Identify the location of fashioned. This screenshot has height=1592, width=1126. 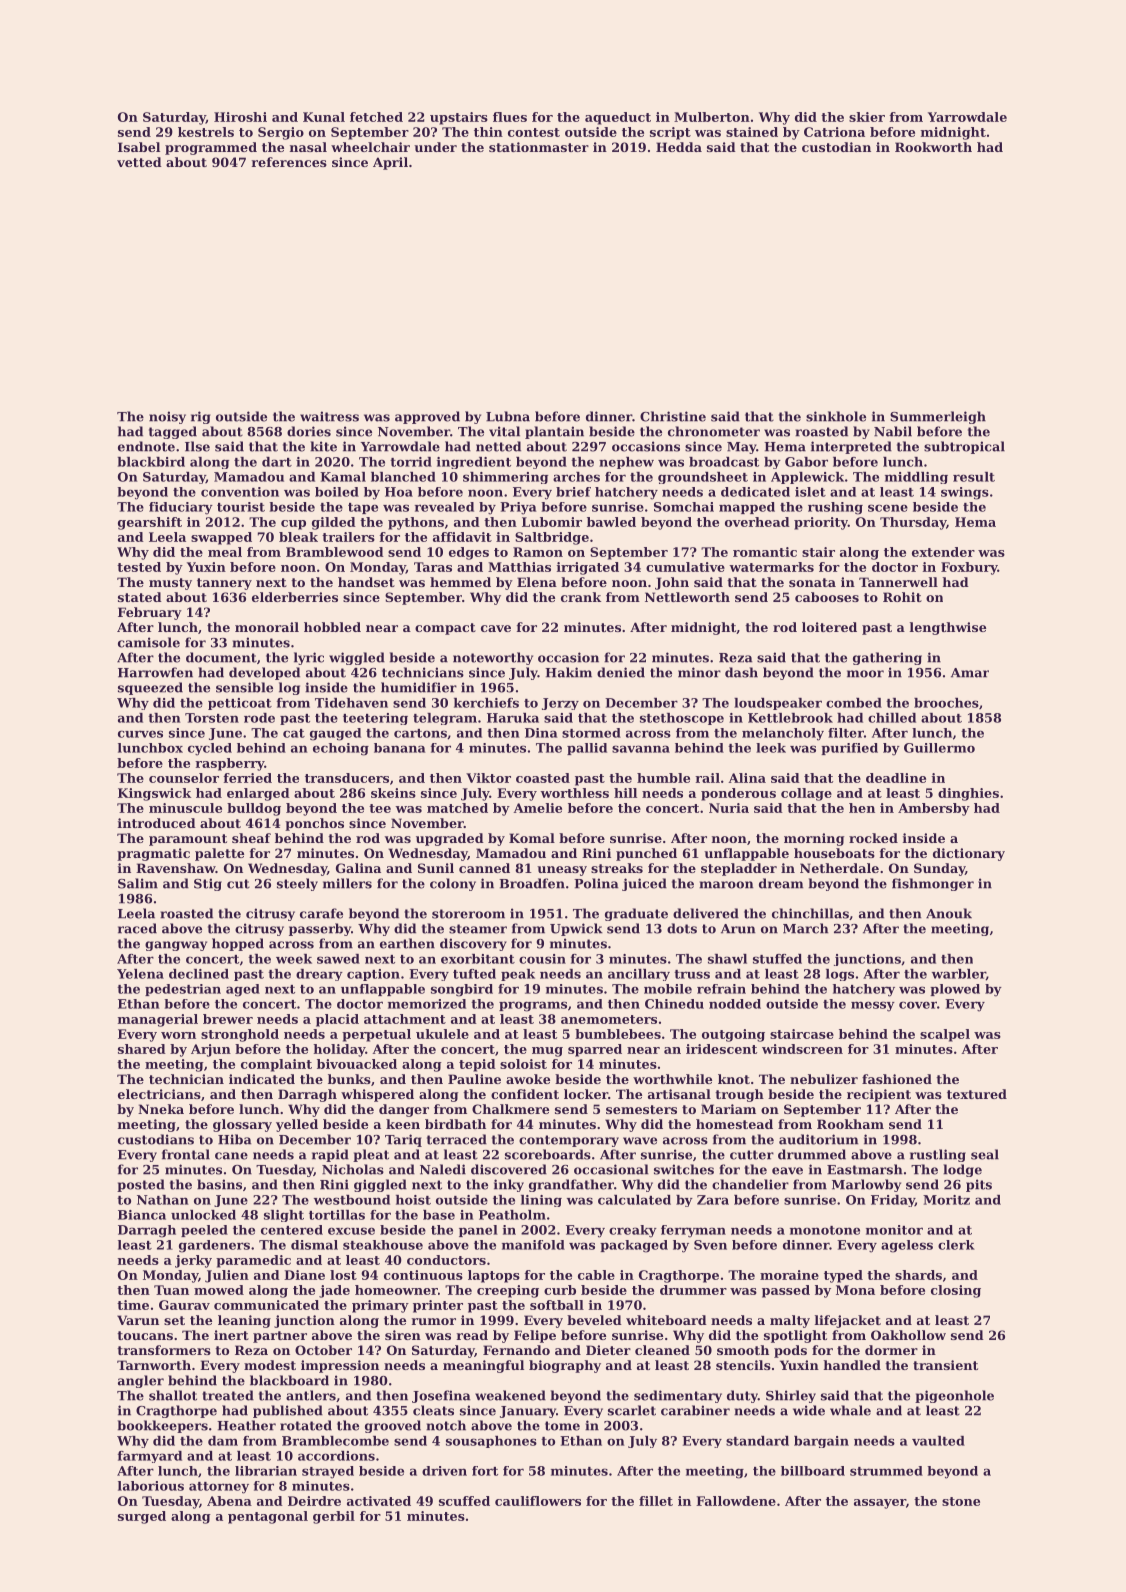
(897, 1079).
